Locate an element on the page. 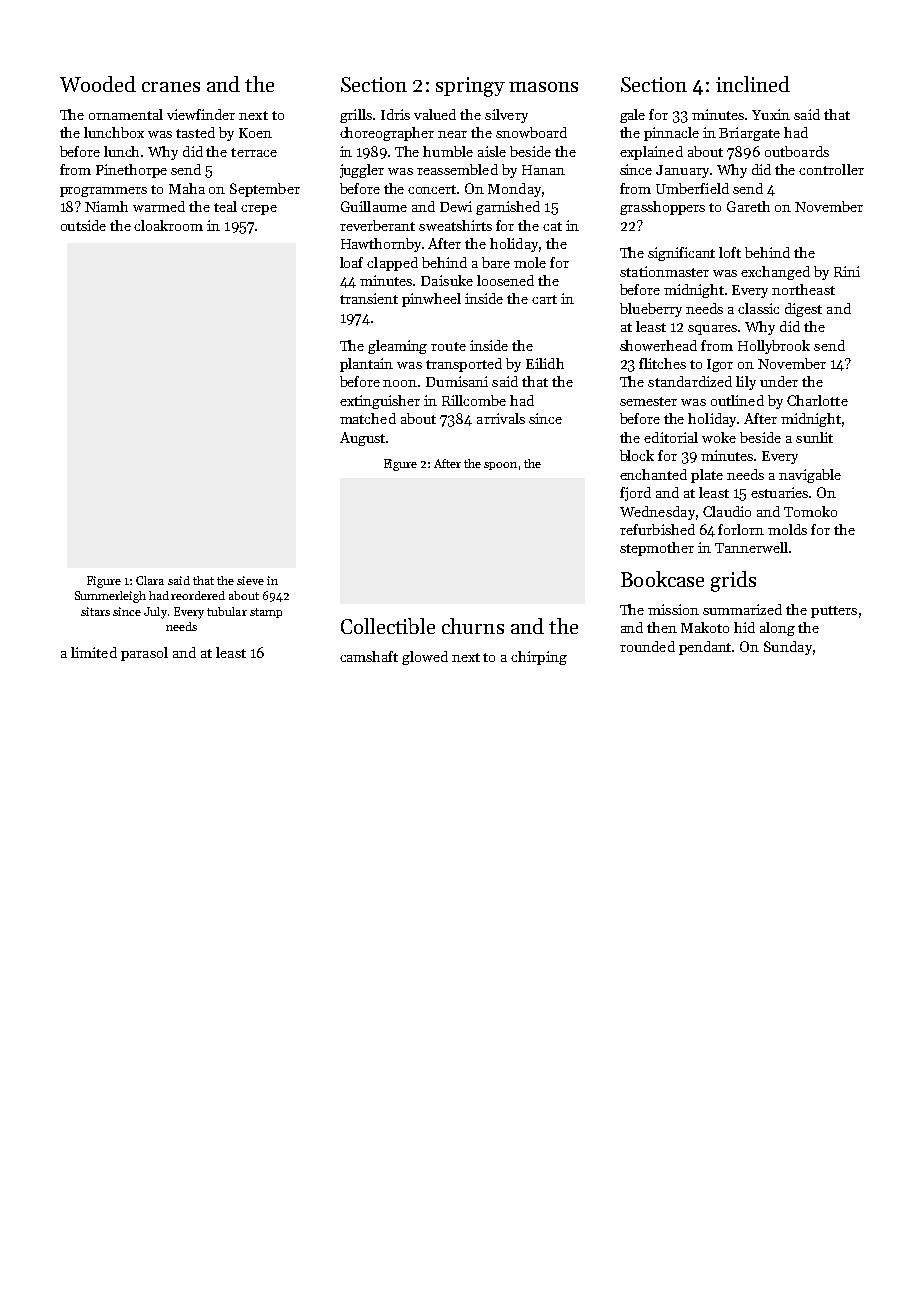 The width and height of the page is (924, 1308). Dewi is located at coordinates (456, 206).
